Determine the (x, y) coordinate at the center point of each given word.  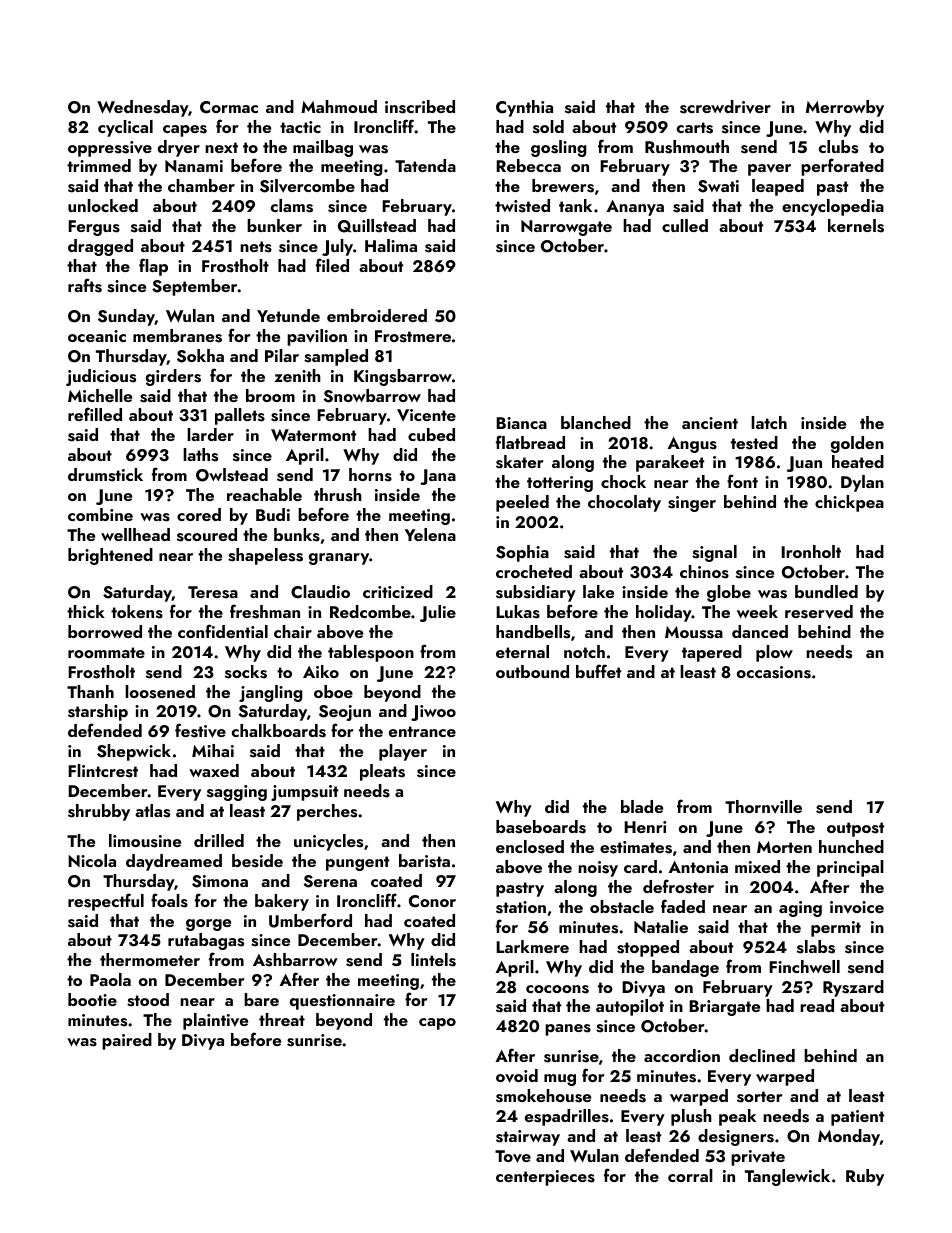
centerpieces (545, 1178)
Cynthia (524, 108)
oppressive (110, 149)
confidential (223, 631)
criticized (398, 591)
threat (282, 1019)
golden (857, 444)
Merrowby (845, 108)
